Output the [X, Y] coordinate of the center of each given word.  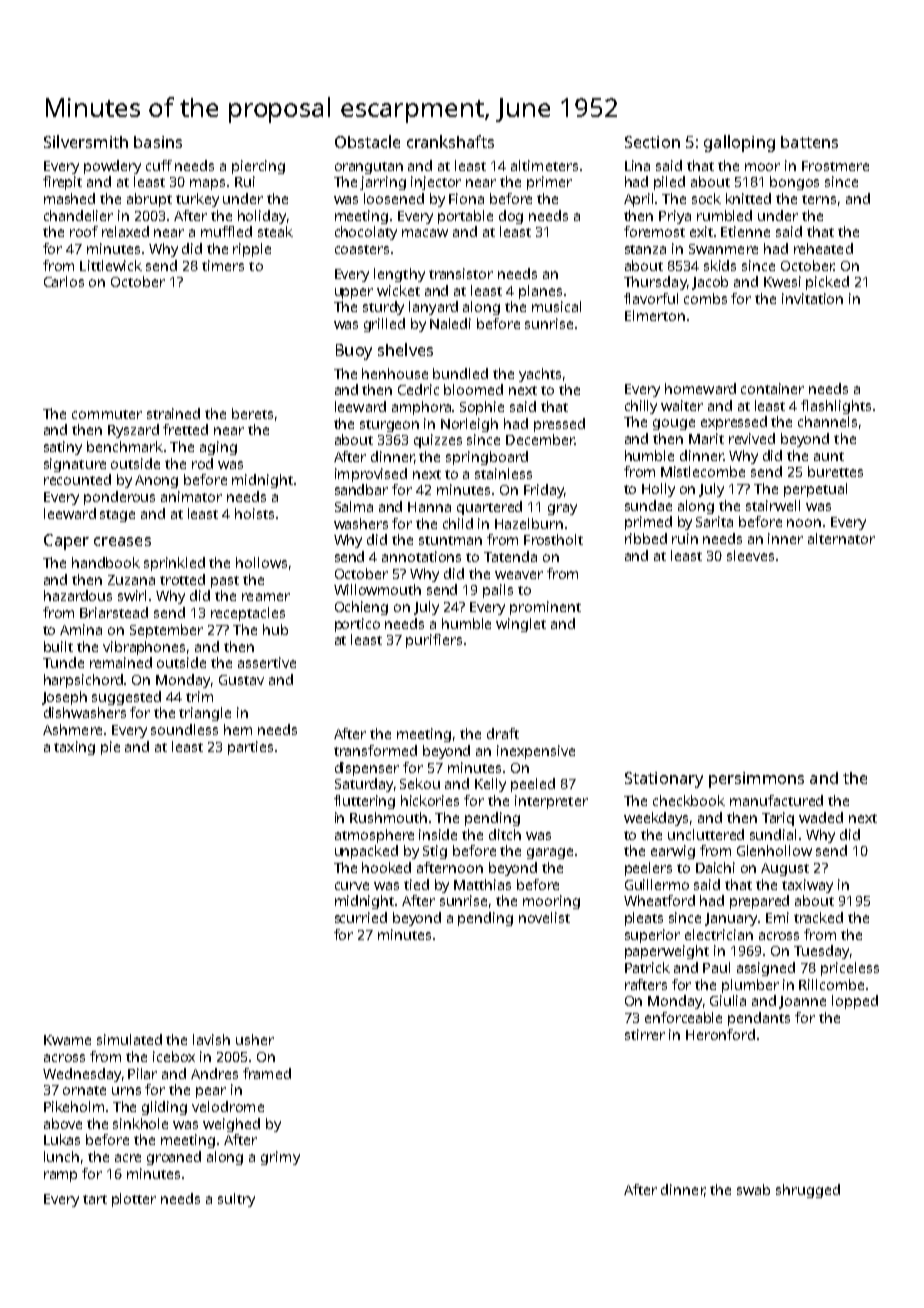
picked [827, 283]
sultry [236, 1200]
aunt [829, 456]
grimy [280, 1158]
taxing [74, 748]
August [785, 869]
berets [252, 413]
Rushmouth [388, 817]
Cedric [418, 389]
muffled [226, 231]
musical [556, 306]
